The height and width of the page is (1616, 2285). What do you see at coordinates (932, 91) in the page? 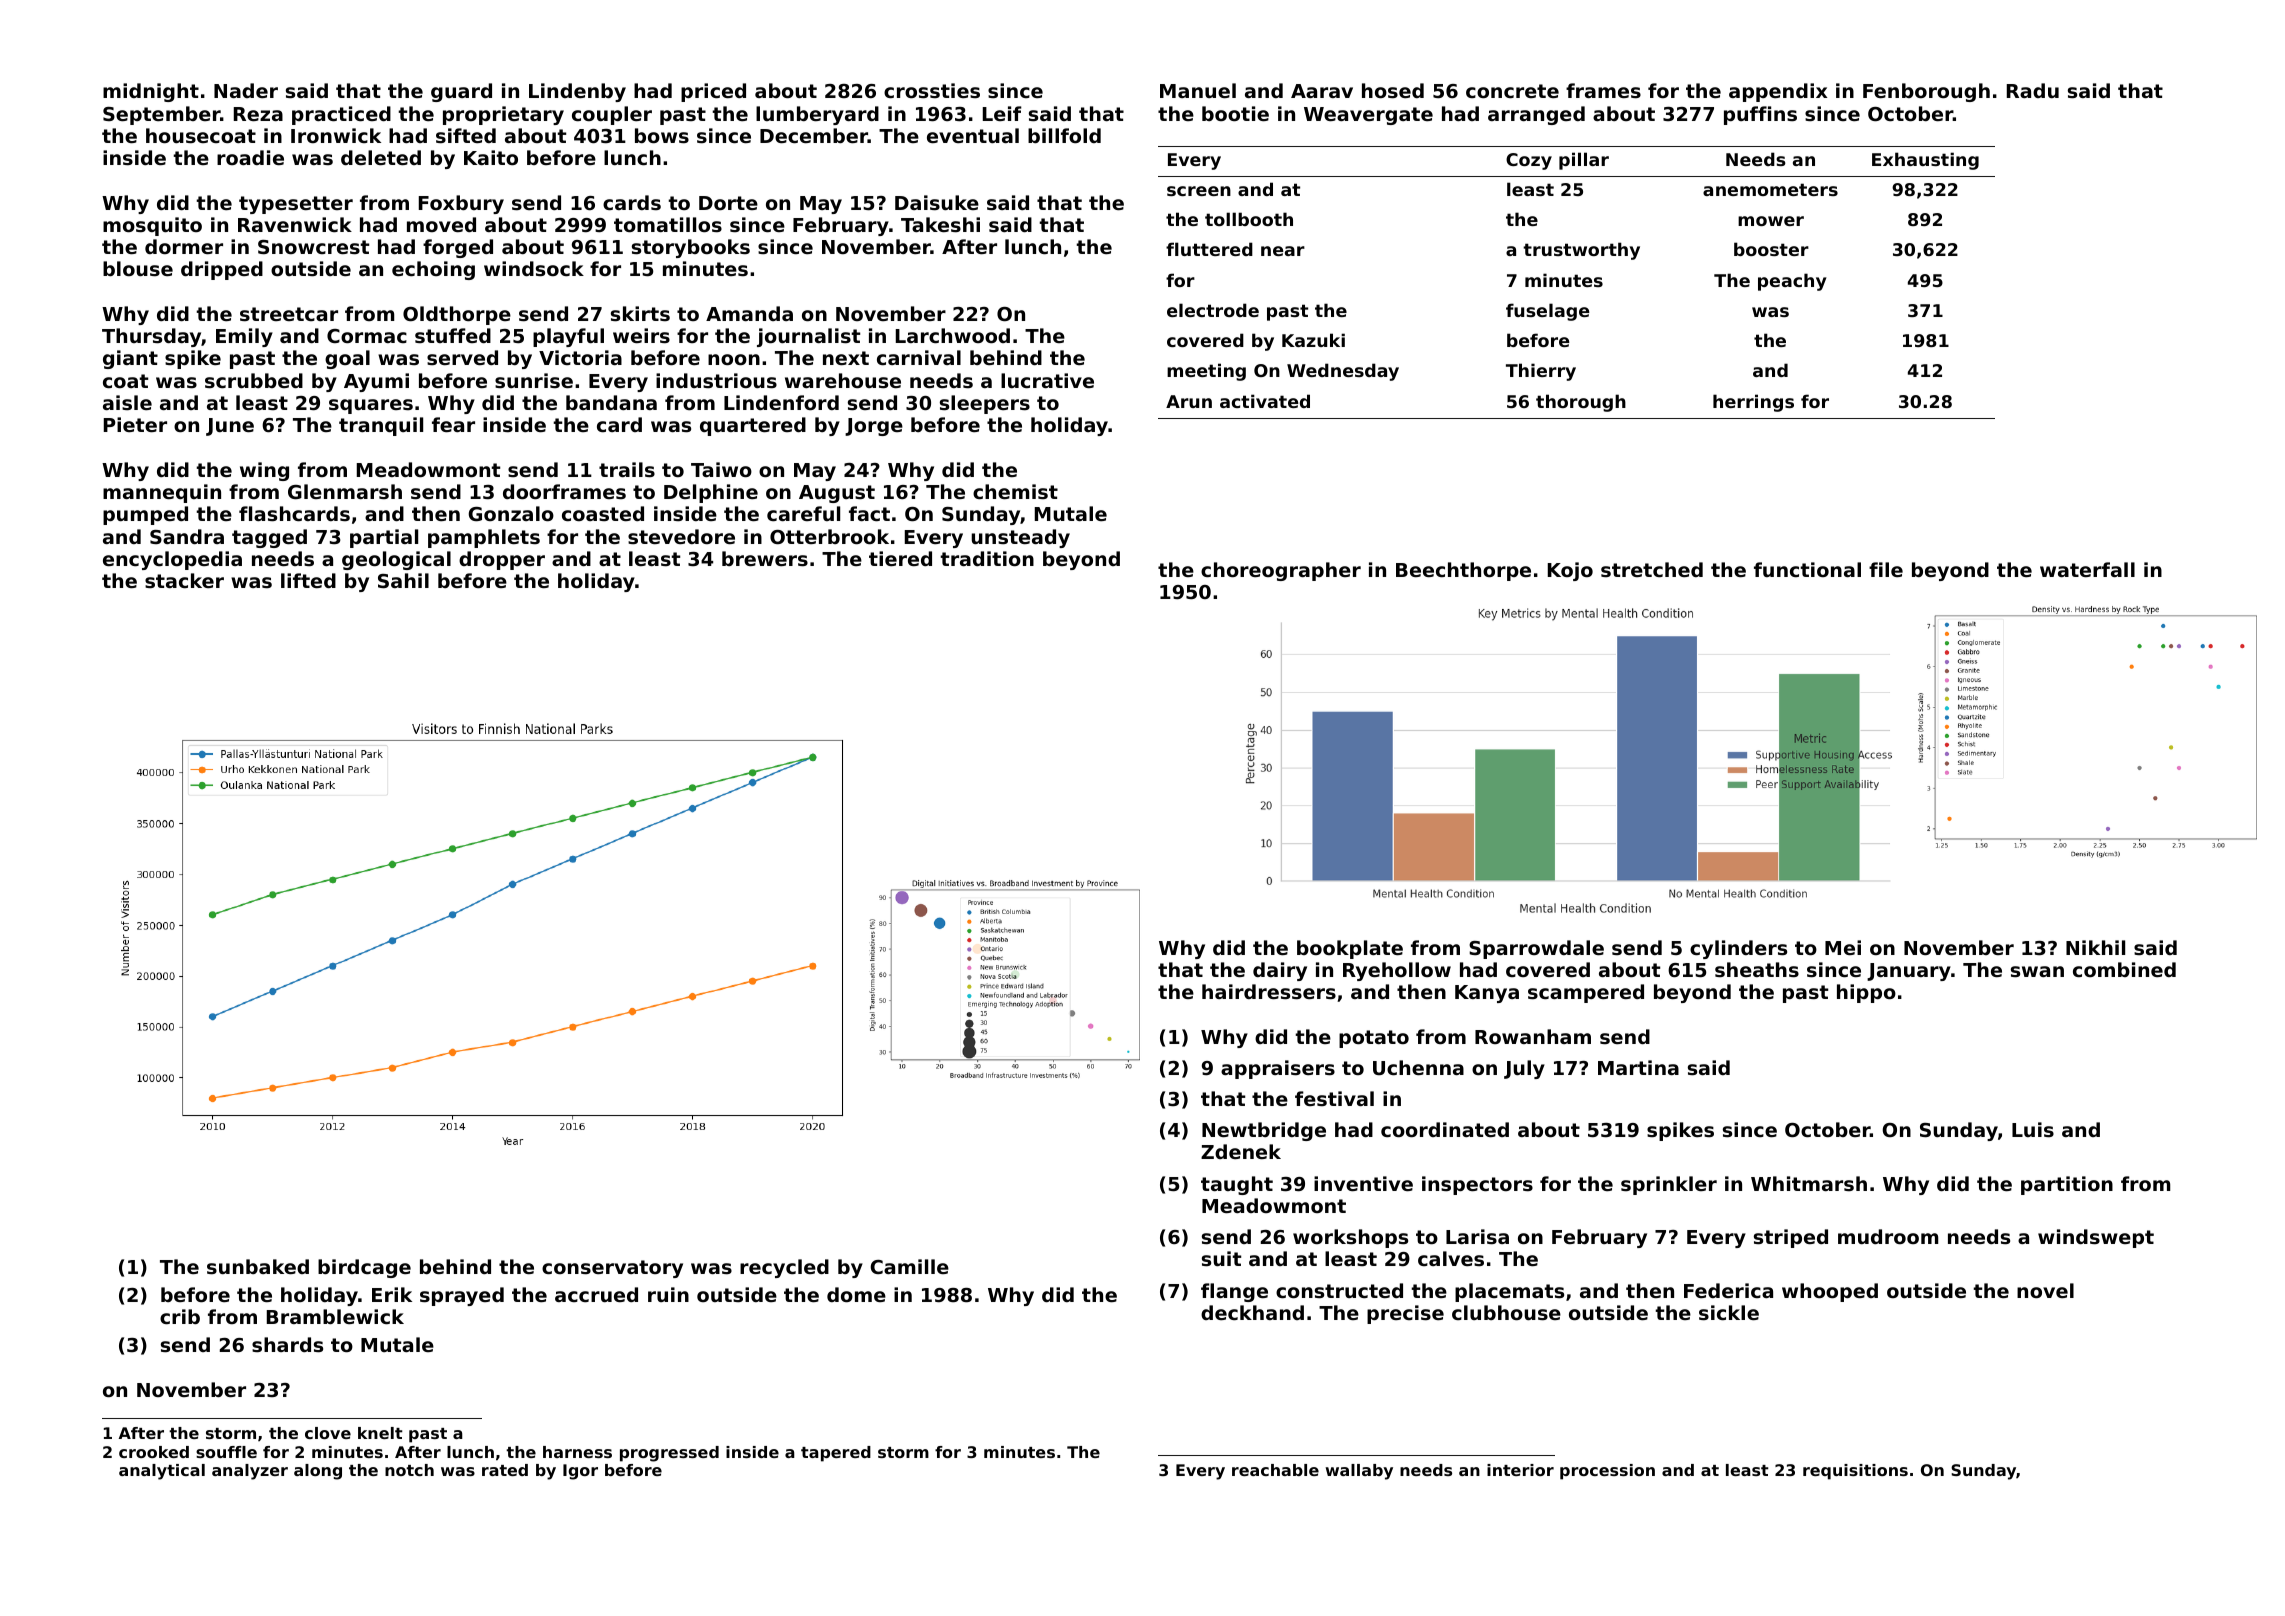
I see `crossties` at bounding box center [932, 91].
